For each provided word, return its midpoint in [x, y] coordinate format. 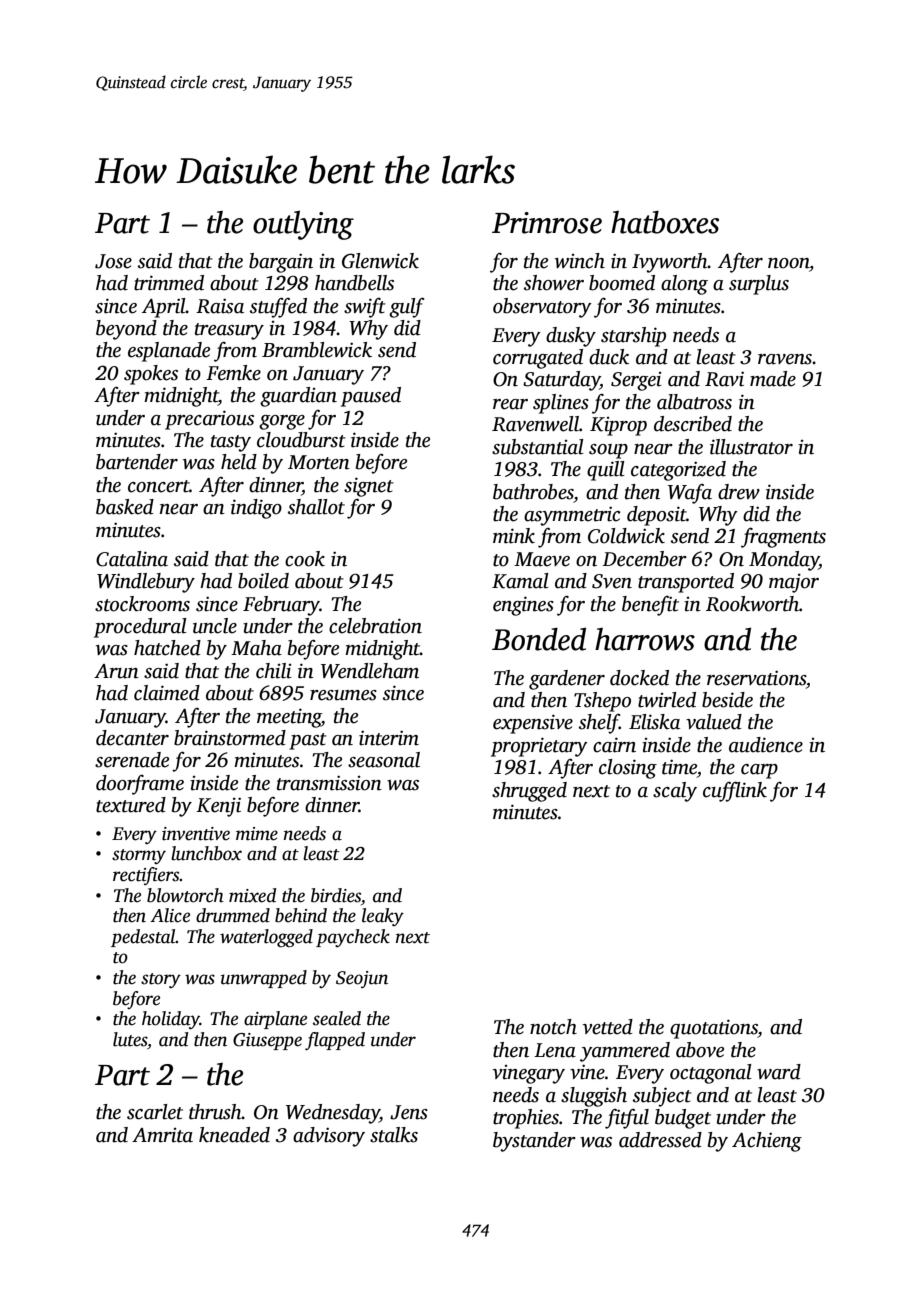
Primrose [547, 223]
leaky [383, 917]
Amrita [162, 1135]
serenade [132, 760]
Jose [113, 261]
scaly [675, 792]
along [684, 285]
